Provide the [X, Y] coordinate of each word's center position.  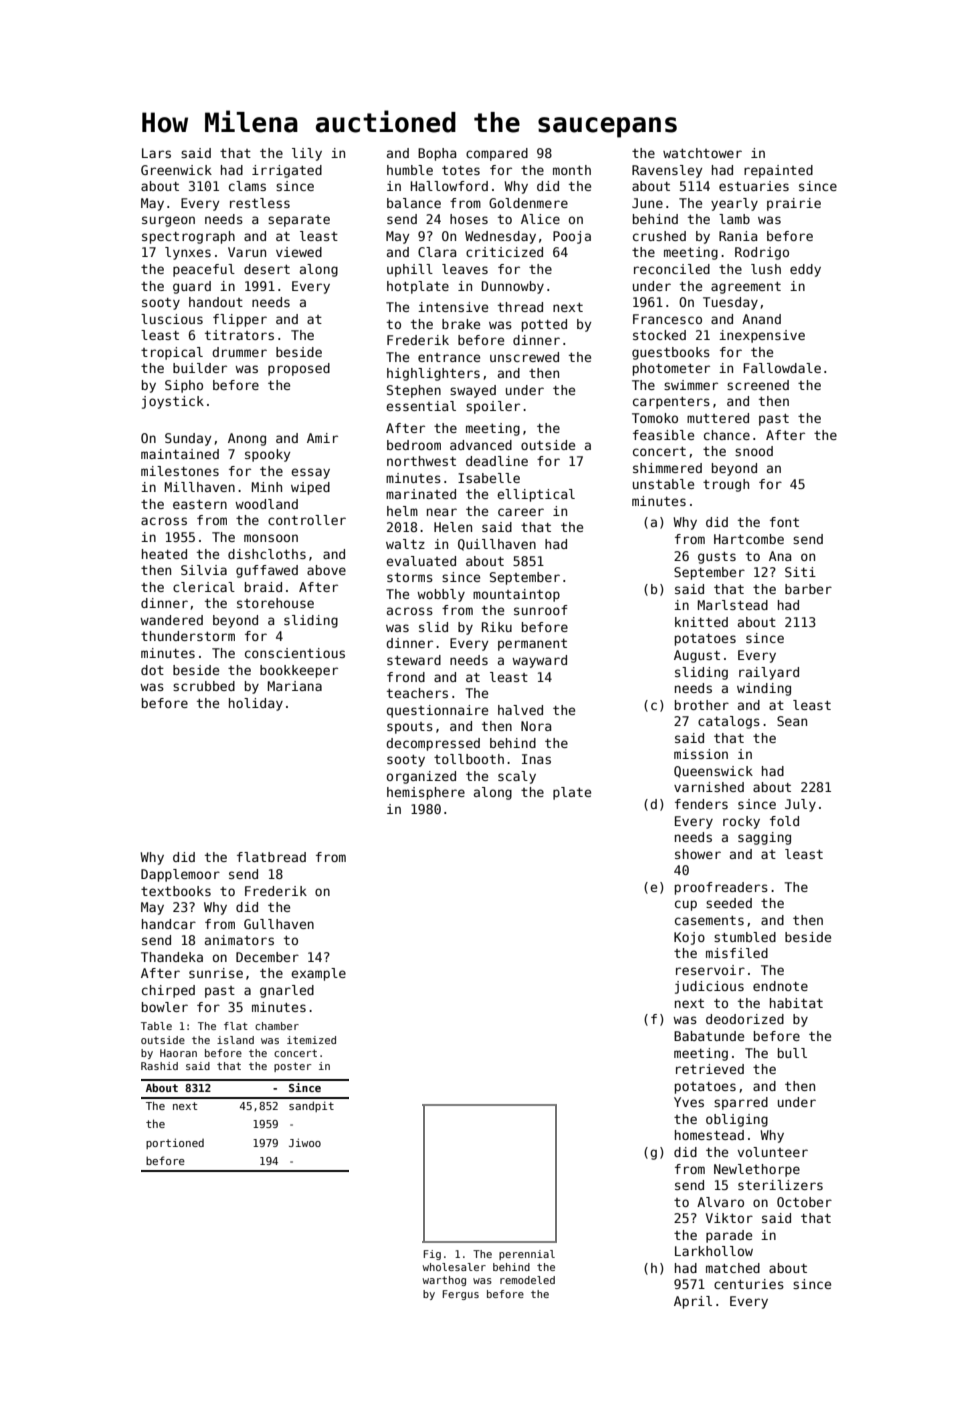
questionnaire [437, 711]
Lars [156, 153]
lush [766, 269]
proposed [299, 369]
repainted [778, 171]
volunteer [773, 1152]
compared [497, 154]
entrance [449, 357]
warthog [444, 1281]
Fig [432, 1255]
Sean [792, 721]
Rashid [159, 1066]
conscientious [295, 653]
